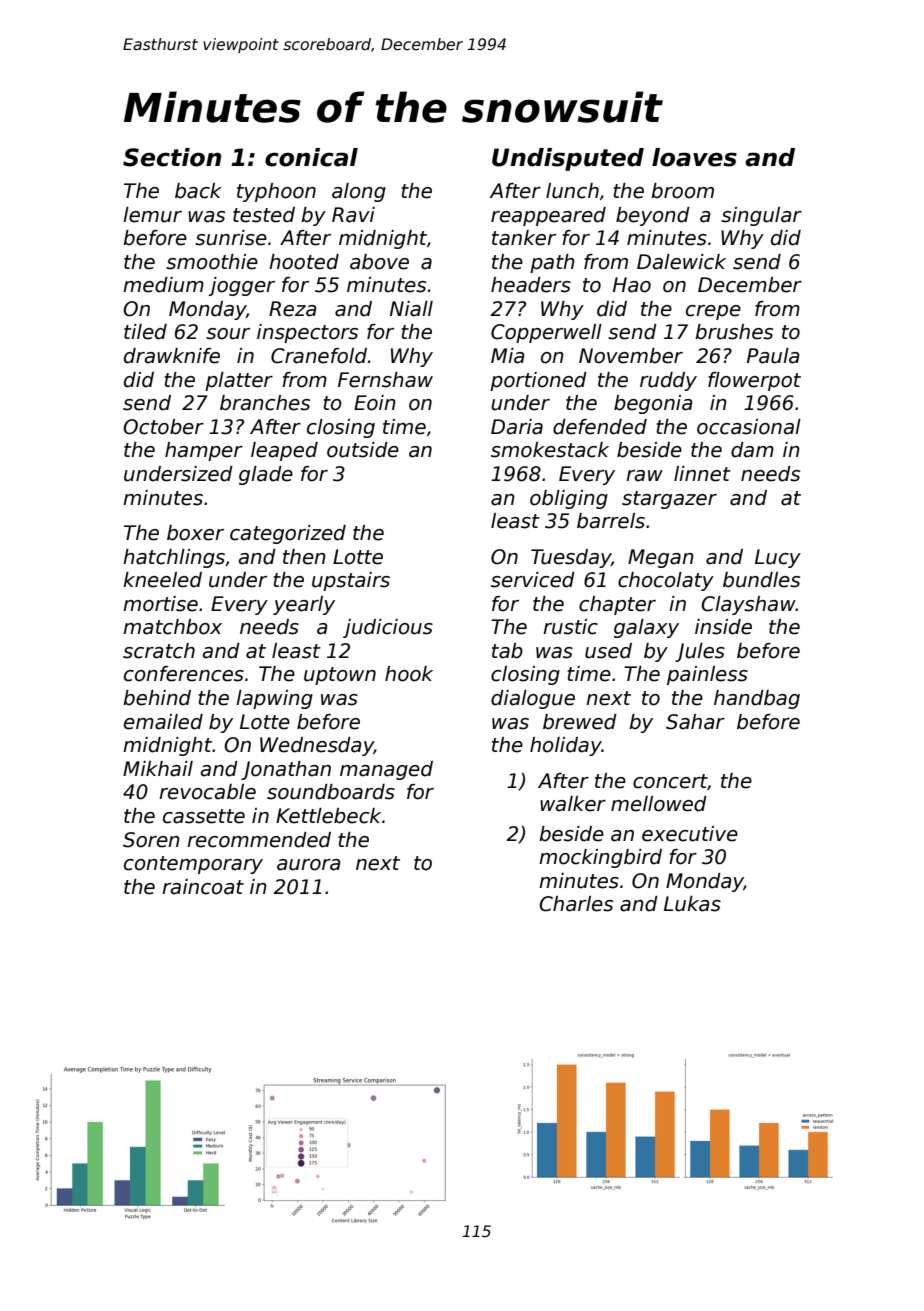  What do you see at coordinates (284, 451) in the screenshot?
I see `leaped` at bounding box center [284, 451].
